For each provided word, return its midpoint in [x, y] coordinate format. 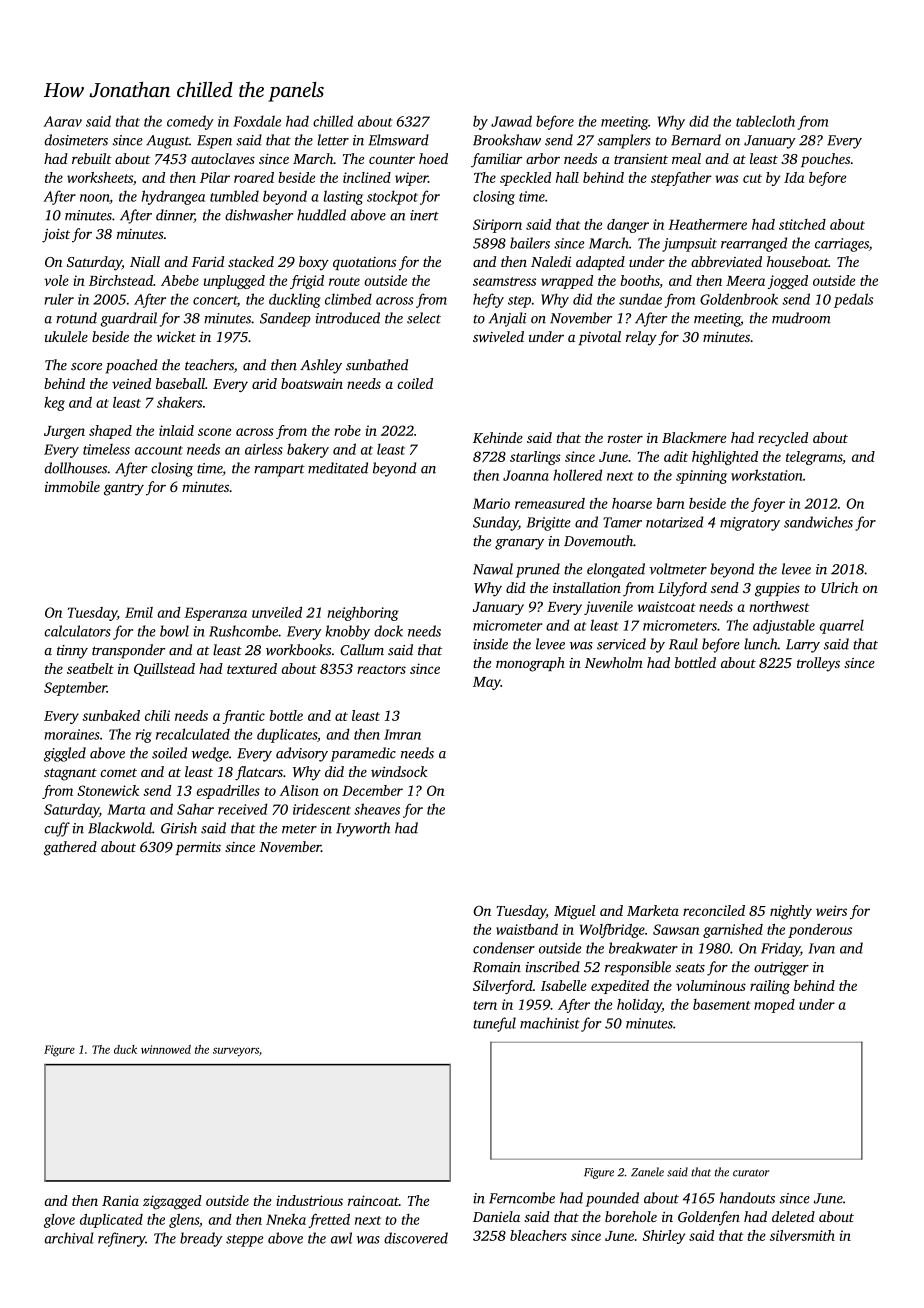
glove [59, 1221]
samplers [624, 141]
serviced [621, 644]
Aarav [62, 121]
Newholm [614, 662]
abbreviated [726, 261]
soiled [169, 753]
